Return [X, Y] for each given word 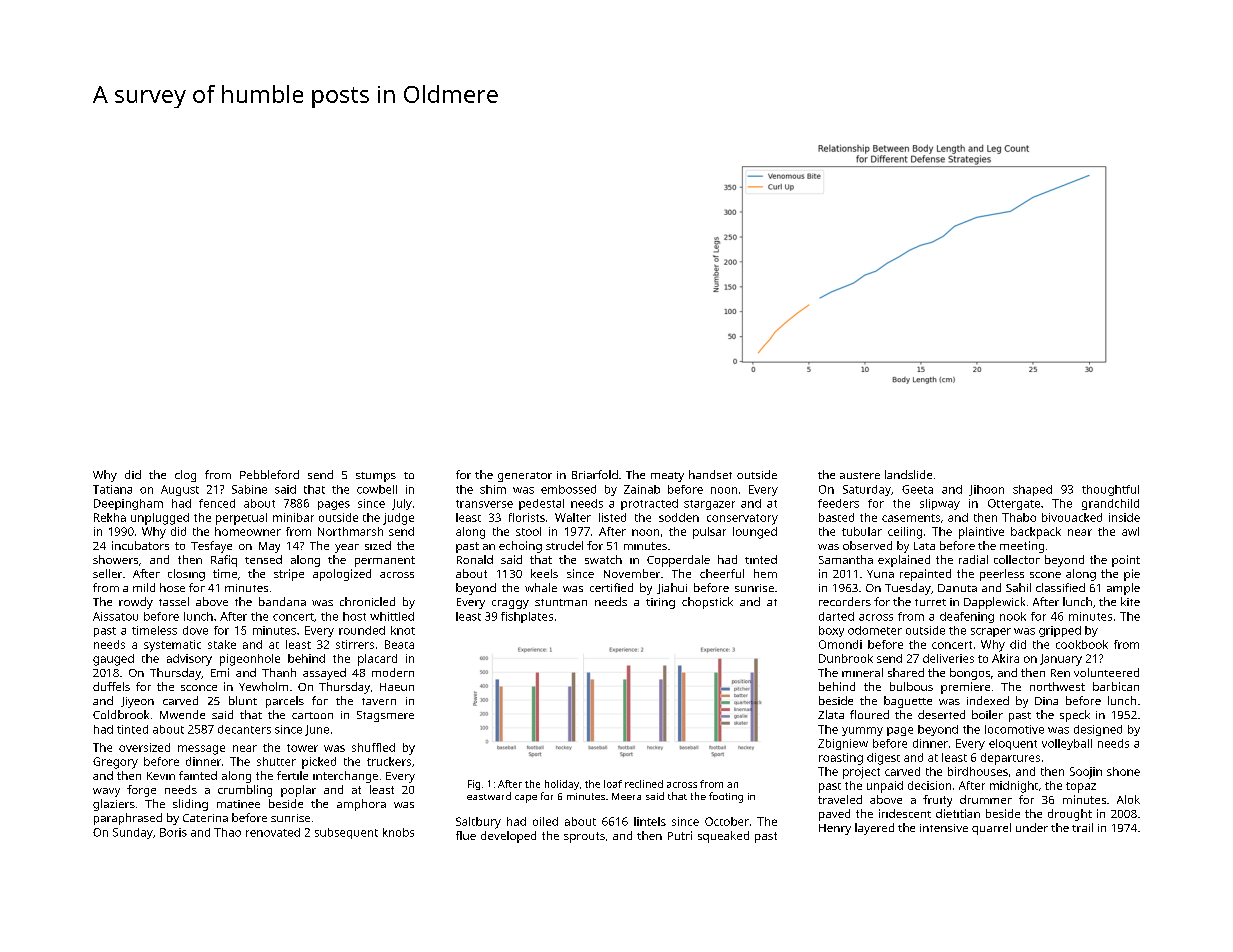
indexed [988, 700]
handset [710, 474]
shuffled [373, 747]
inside [1124, 517]
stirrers [355, 644]
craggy [510, 604]
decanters [244, 729]
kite [1130, 601]
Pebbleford [269, 474]
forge [141, 791]
